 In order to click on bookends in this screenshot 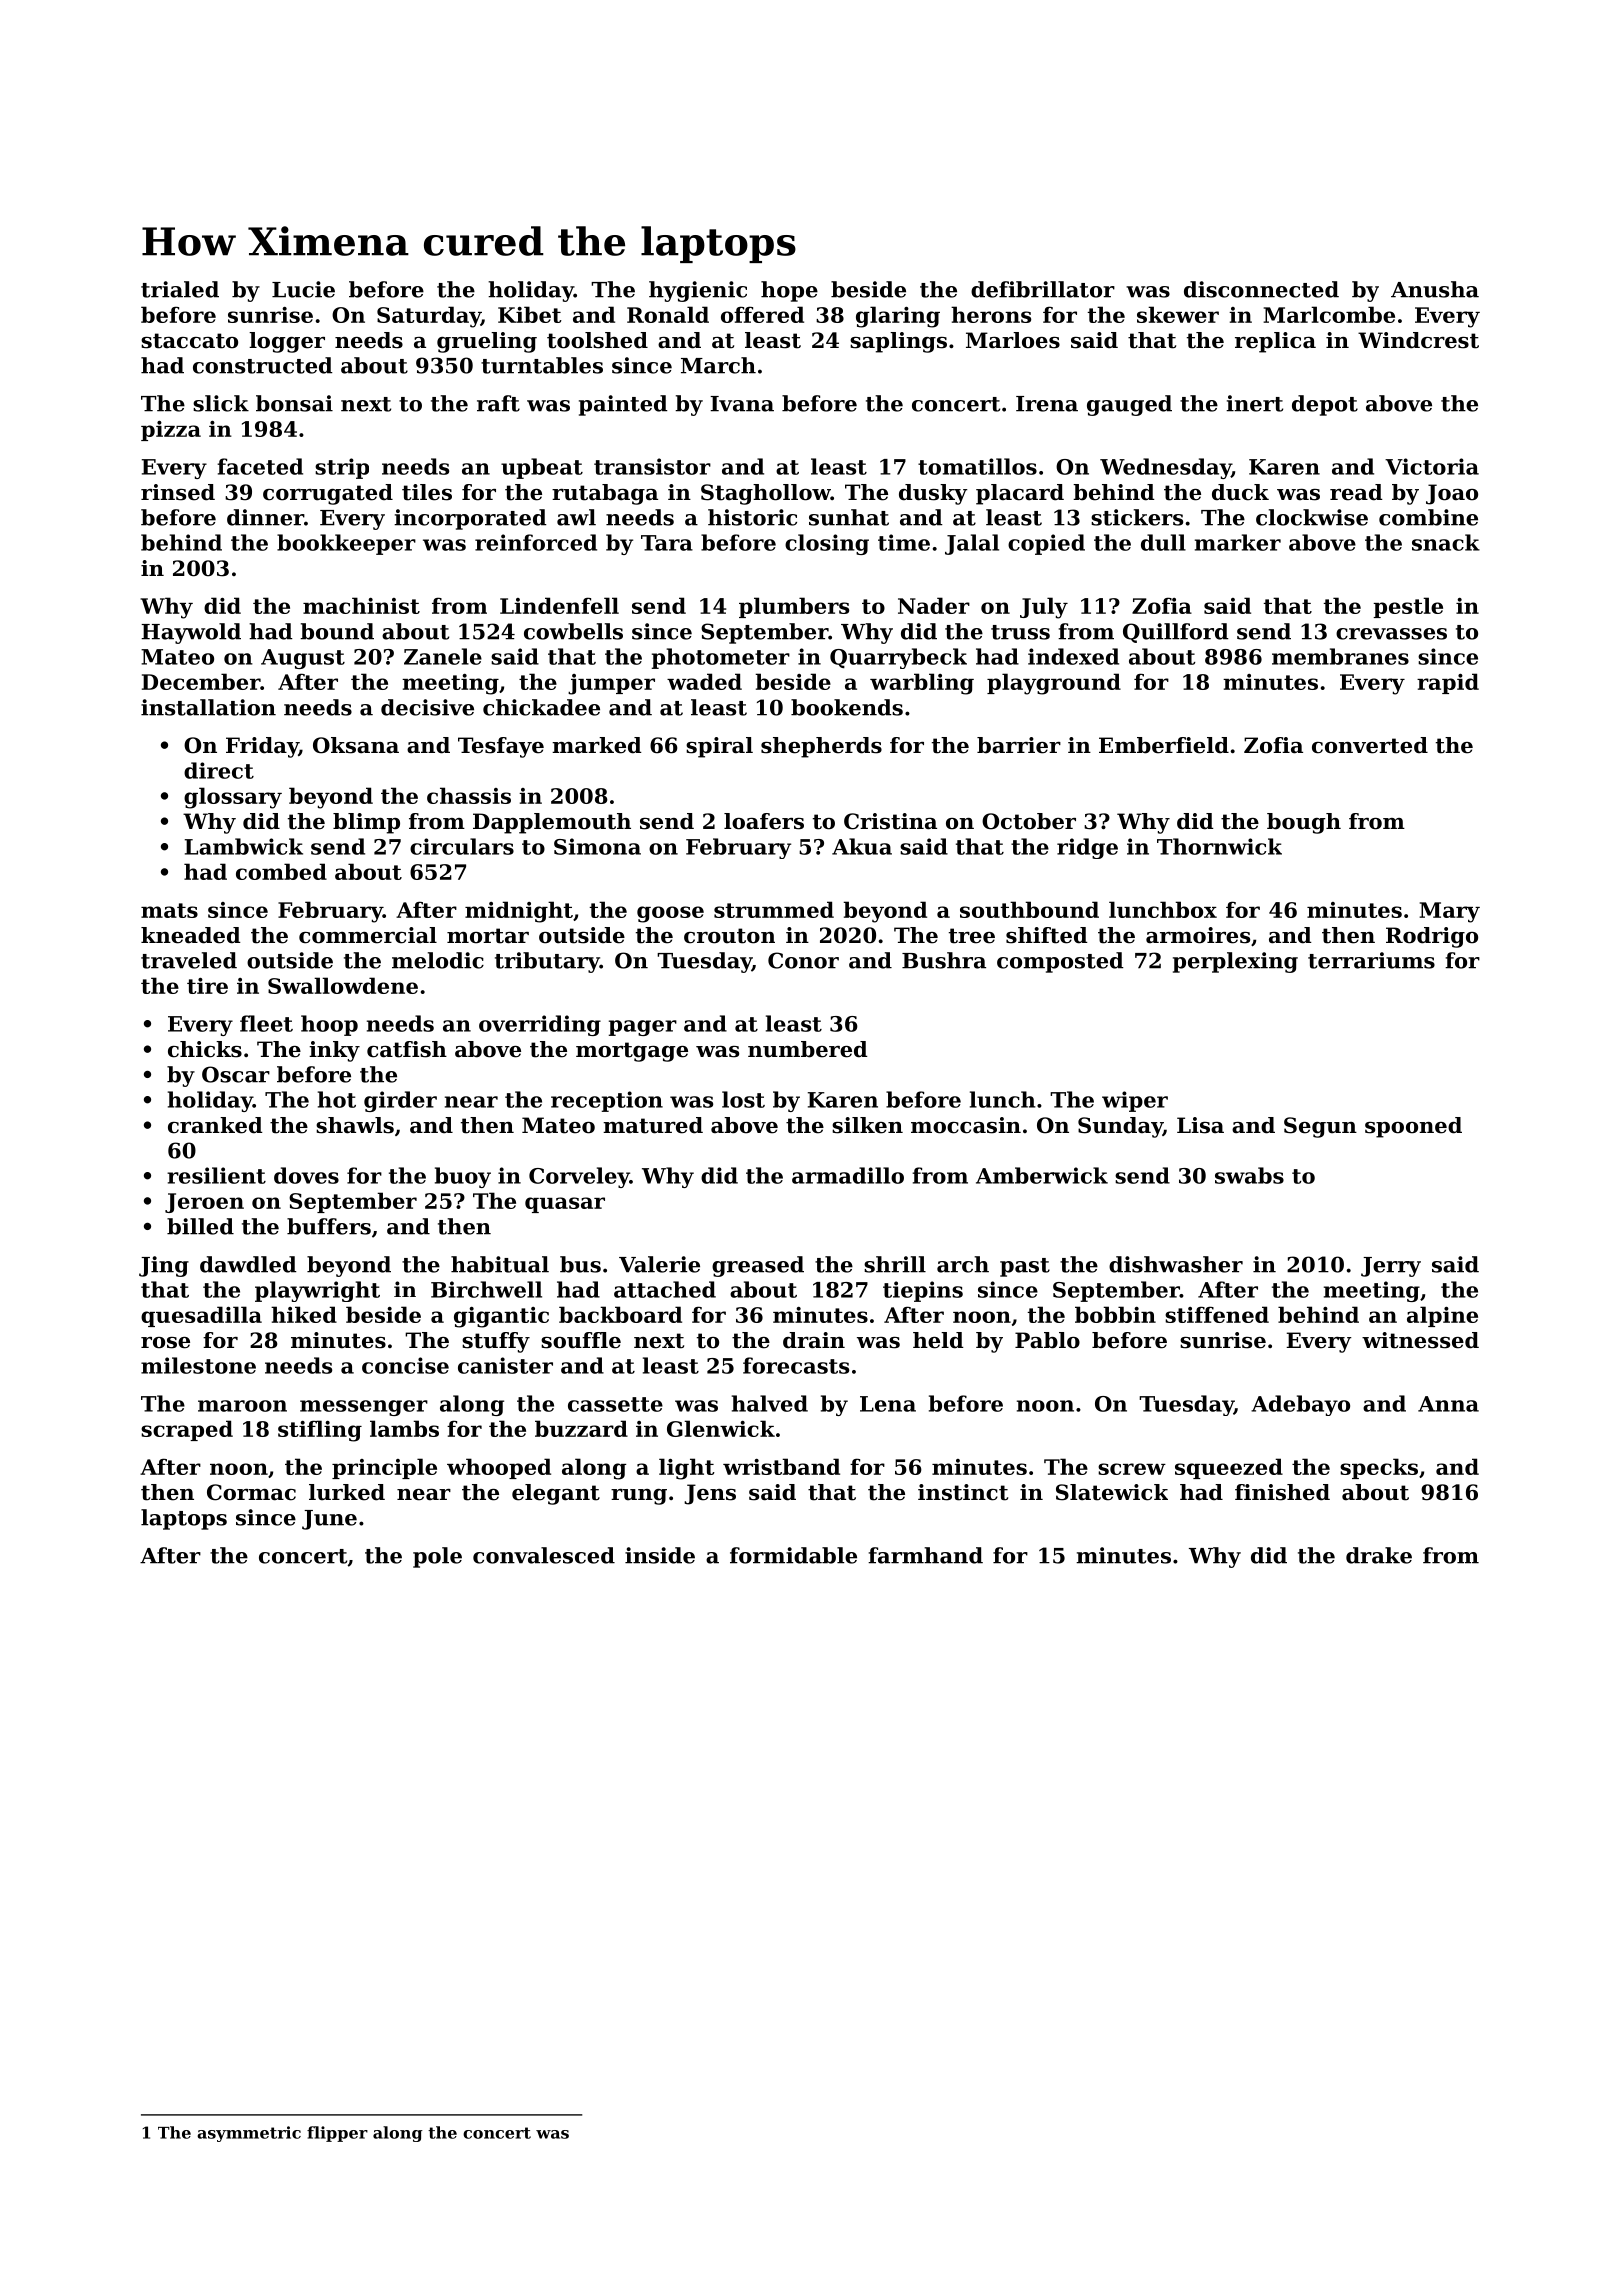, I will do `click(847, 707)`.
